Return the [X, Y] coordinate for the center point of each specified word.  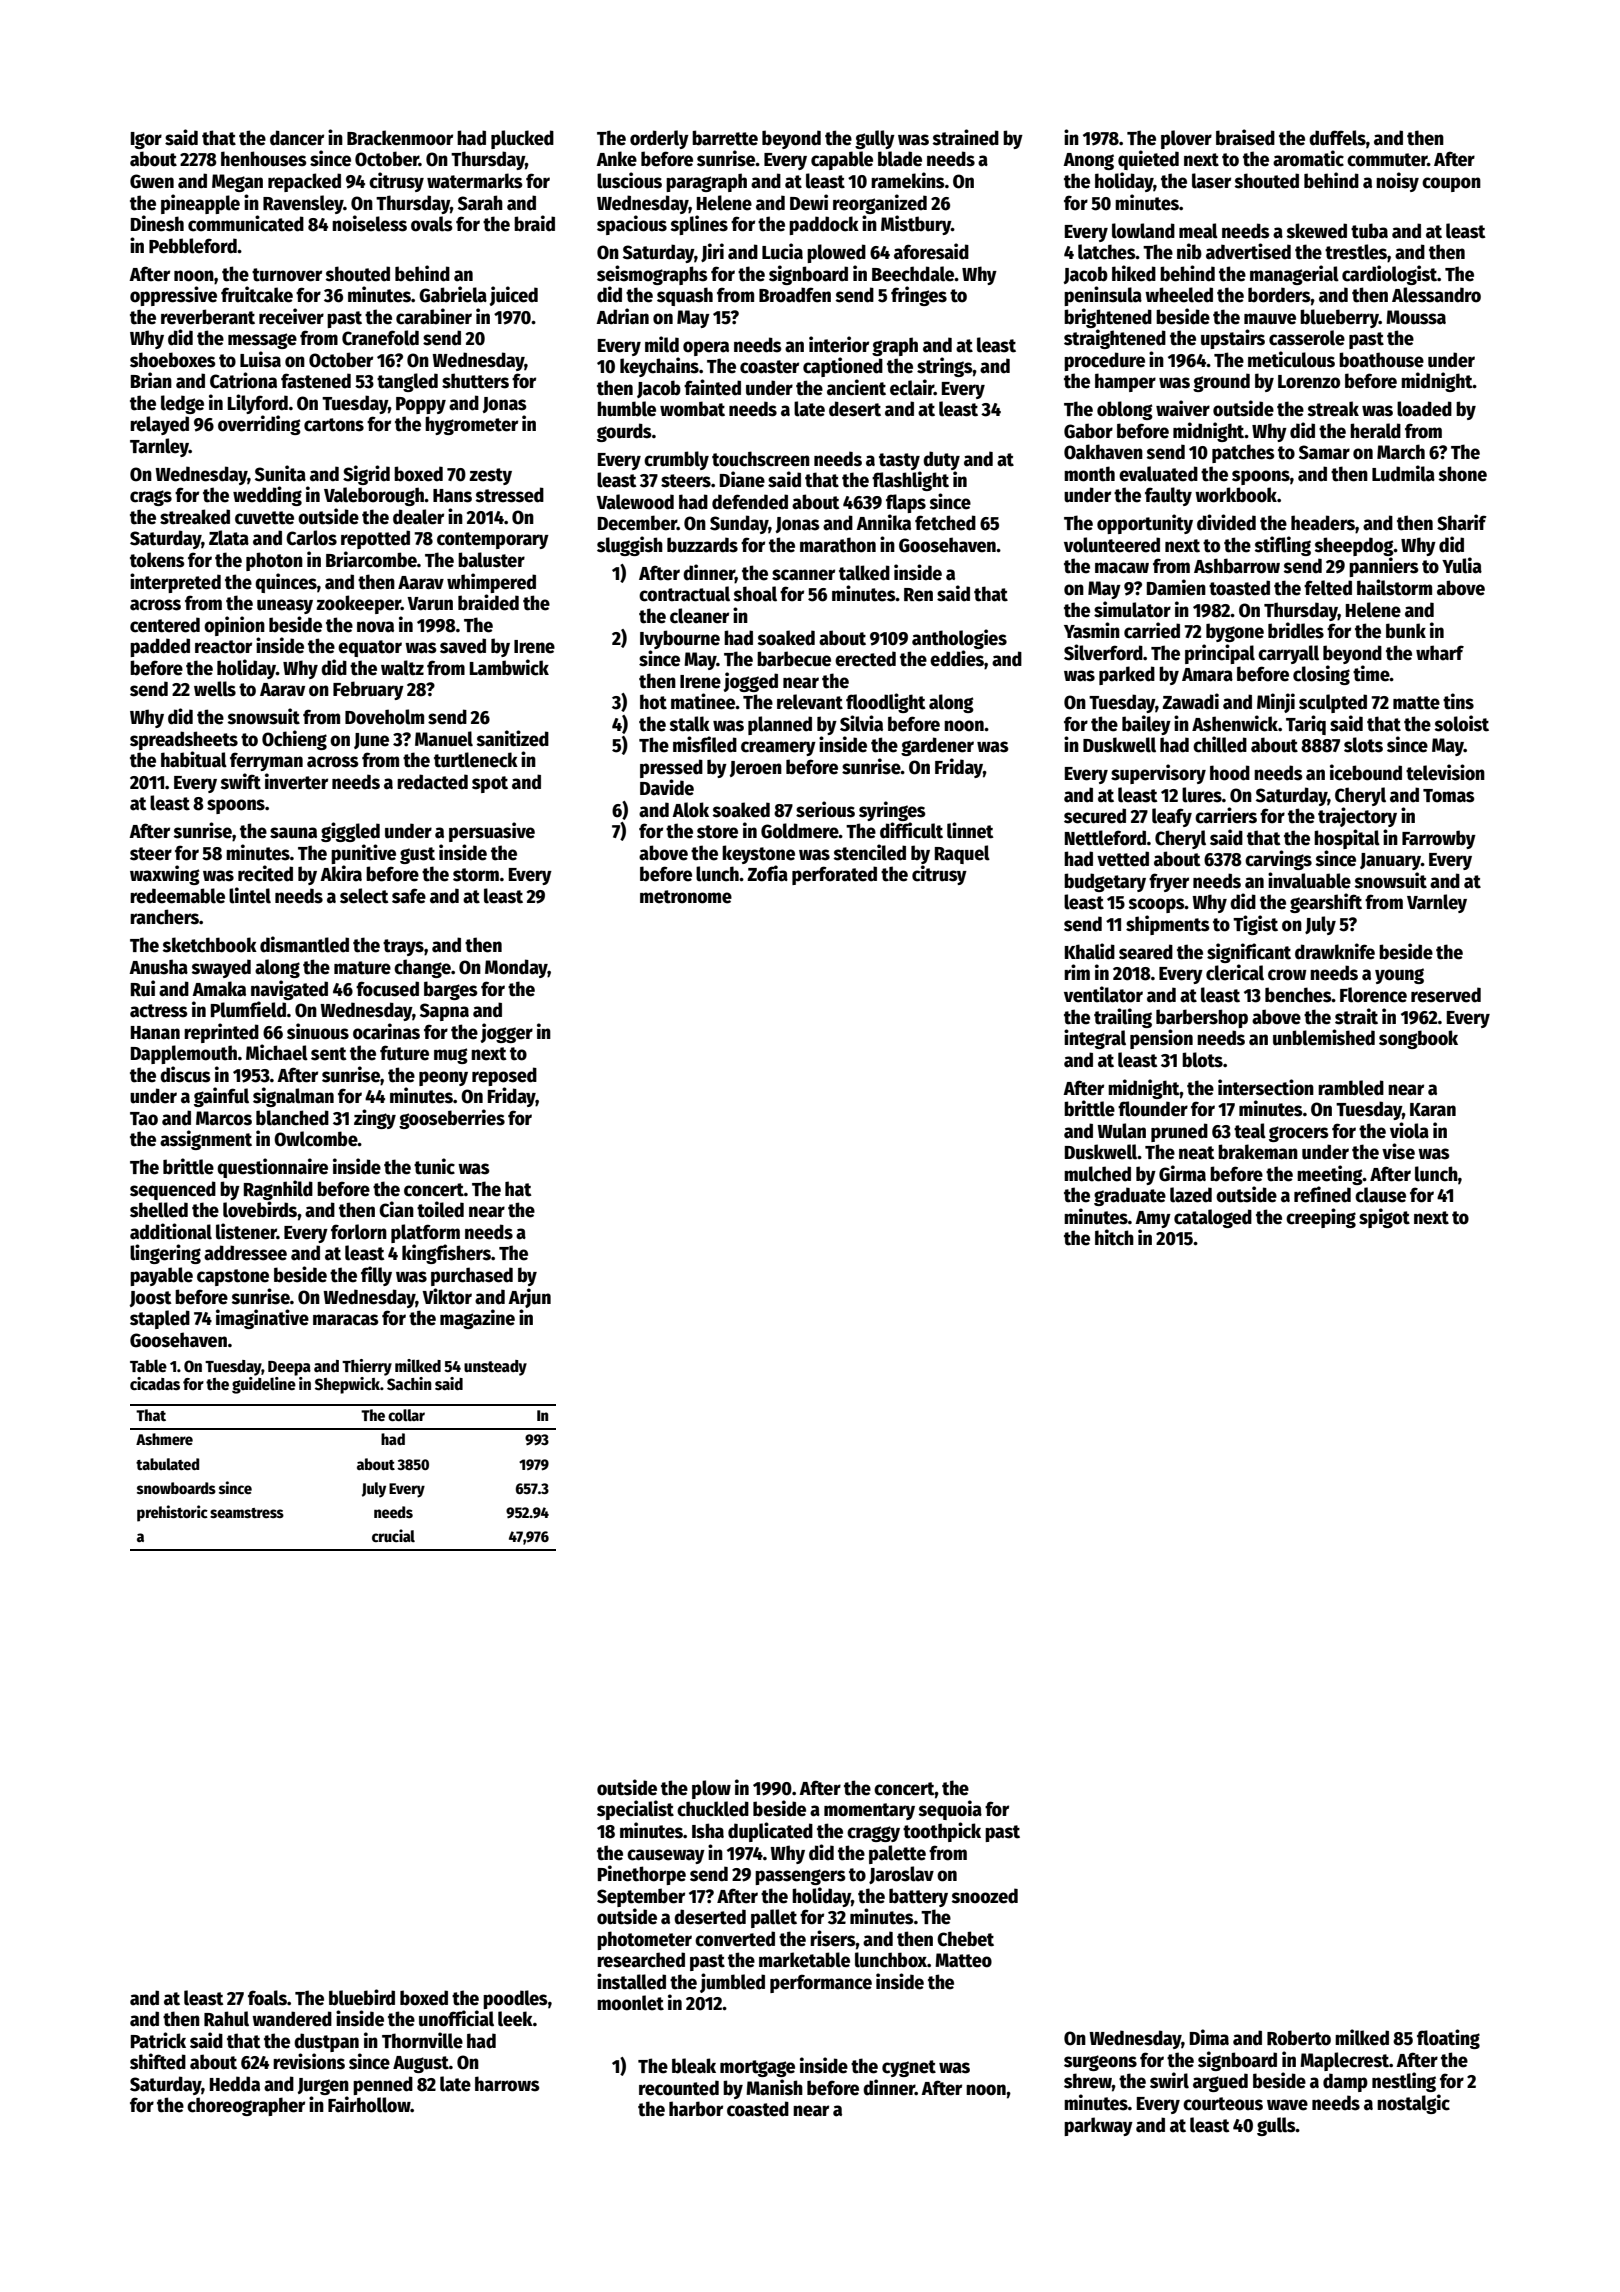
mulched [1097, 1174]
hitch [1114, 1237]
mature [362, 968]
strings [945, 367]
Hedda [235, 2084]
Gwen [152, 181]
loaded [1424, 409]
